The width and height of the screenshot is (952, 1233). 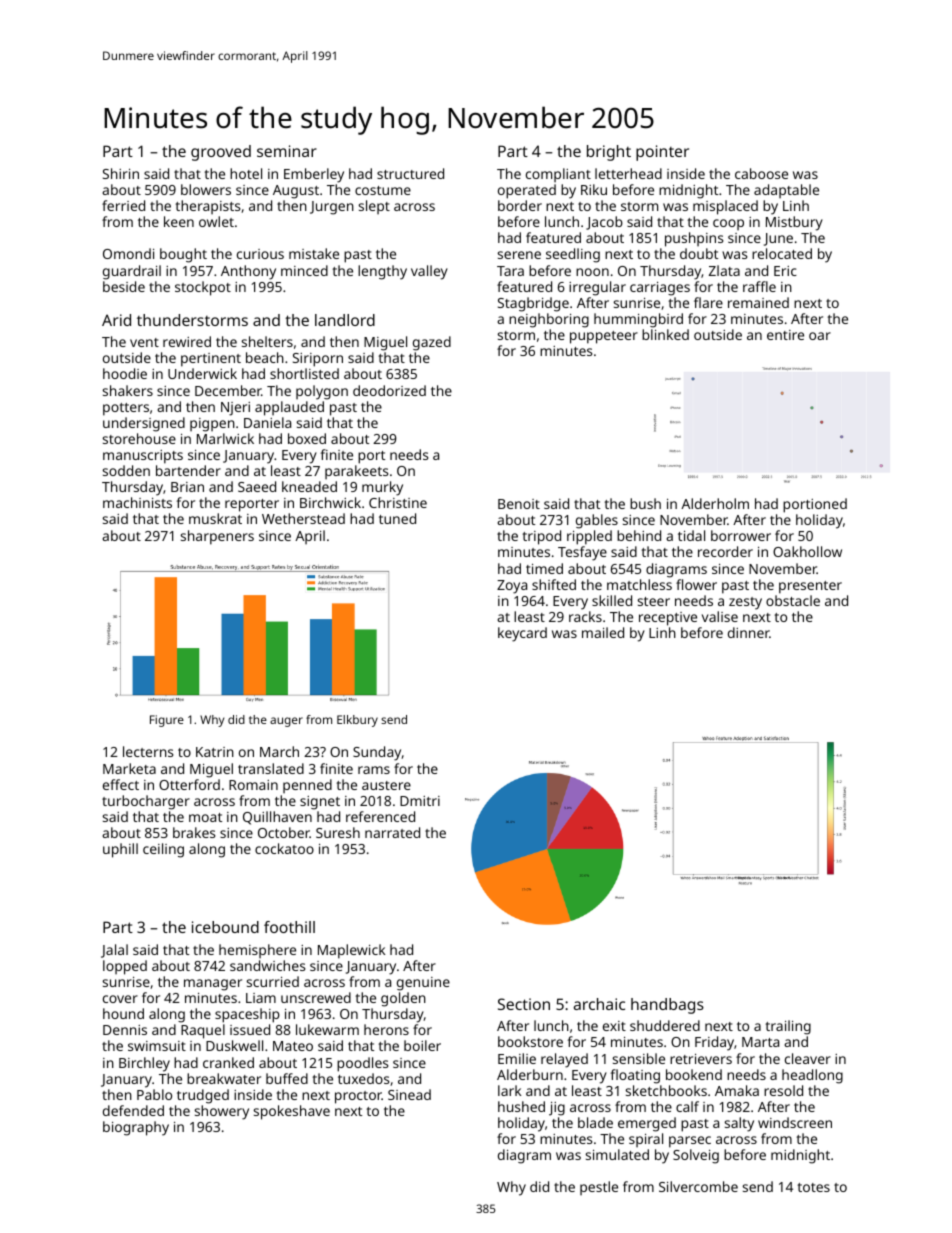 What do you see at coordinates (820, 336) in the screenshot?
I see `oar` at bounding box center [820, 336].
